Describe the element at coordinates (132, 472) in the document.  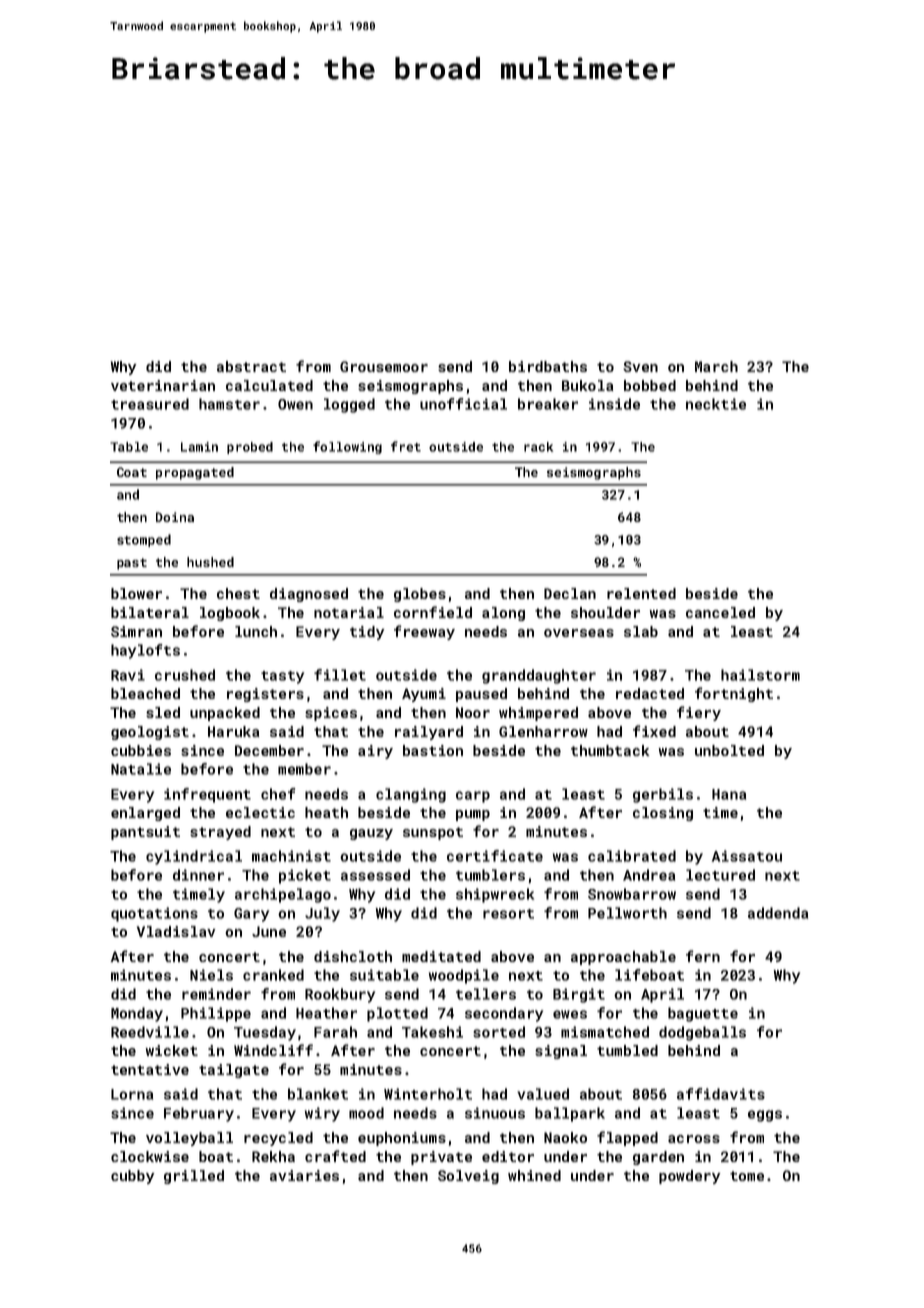
I see `Coat` at that location.
